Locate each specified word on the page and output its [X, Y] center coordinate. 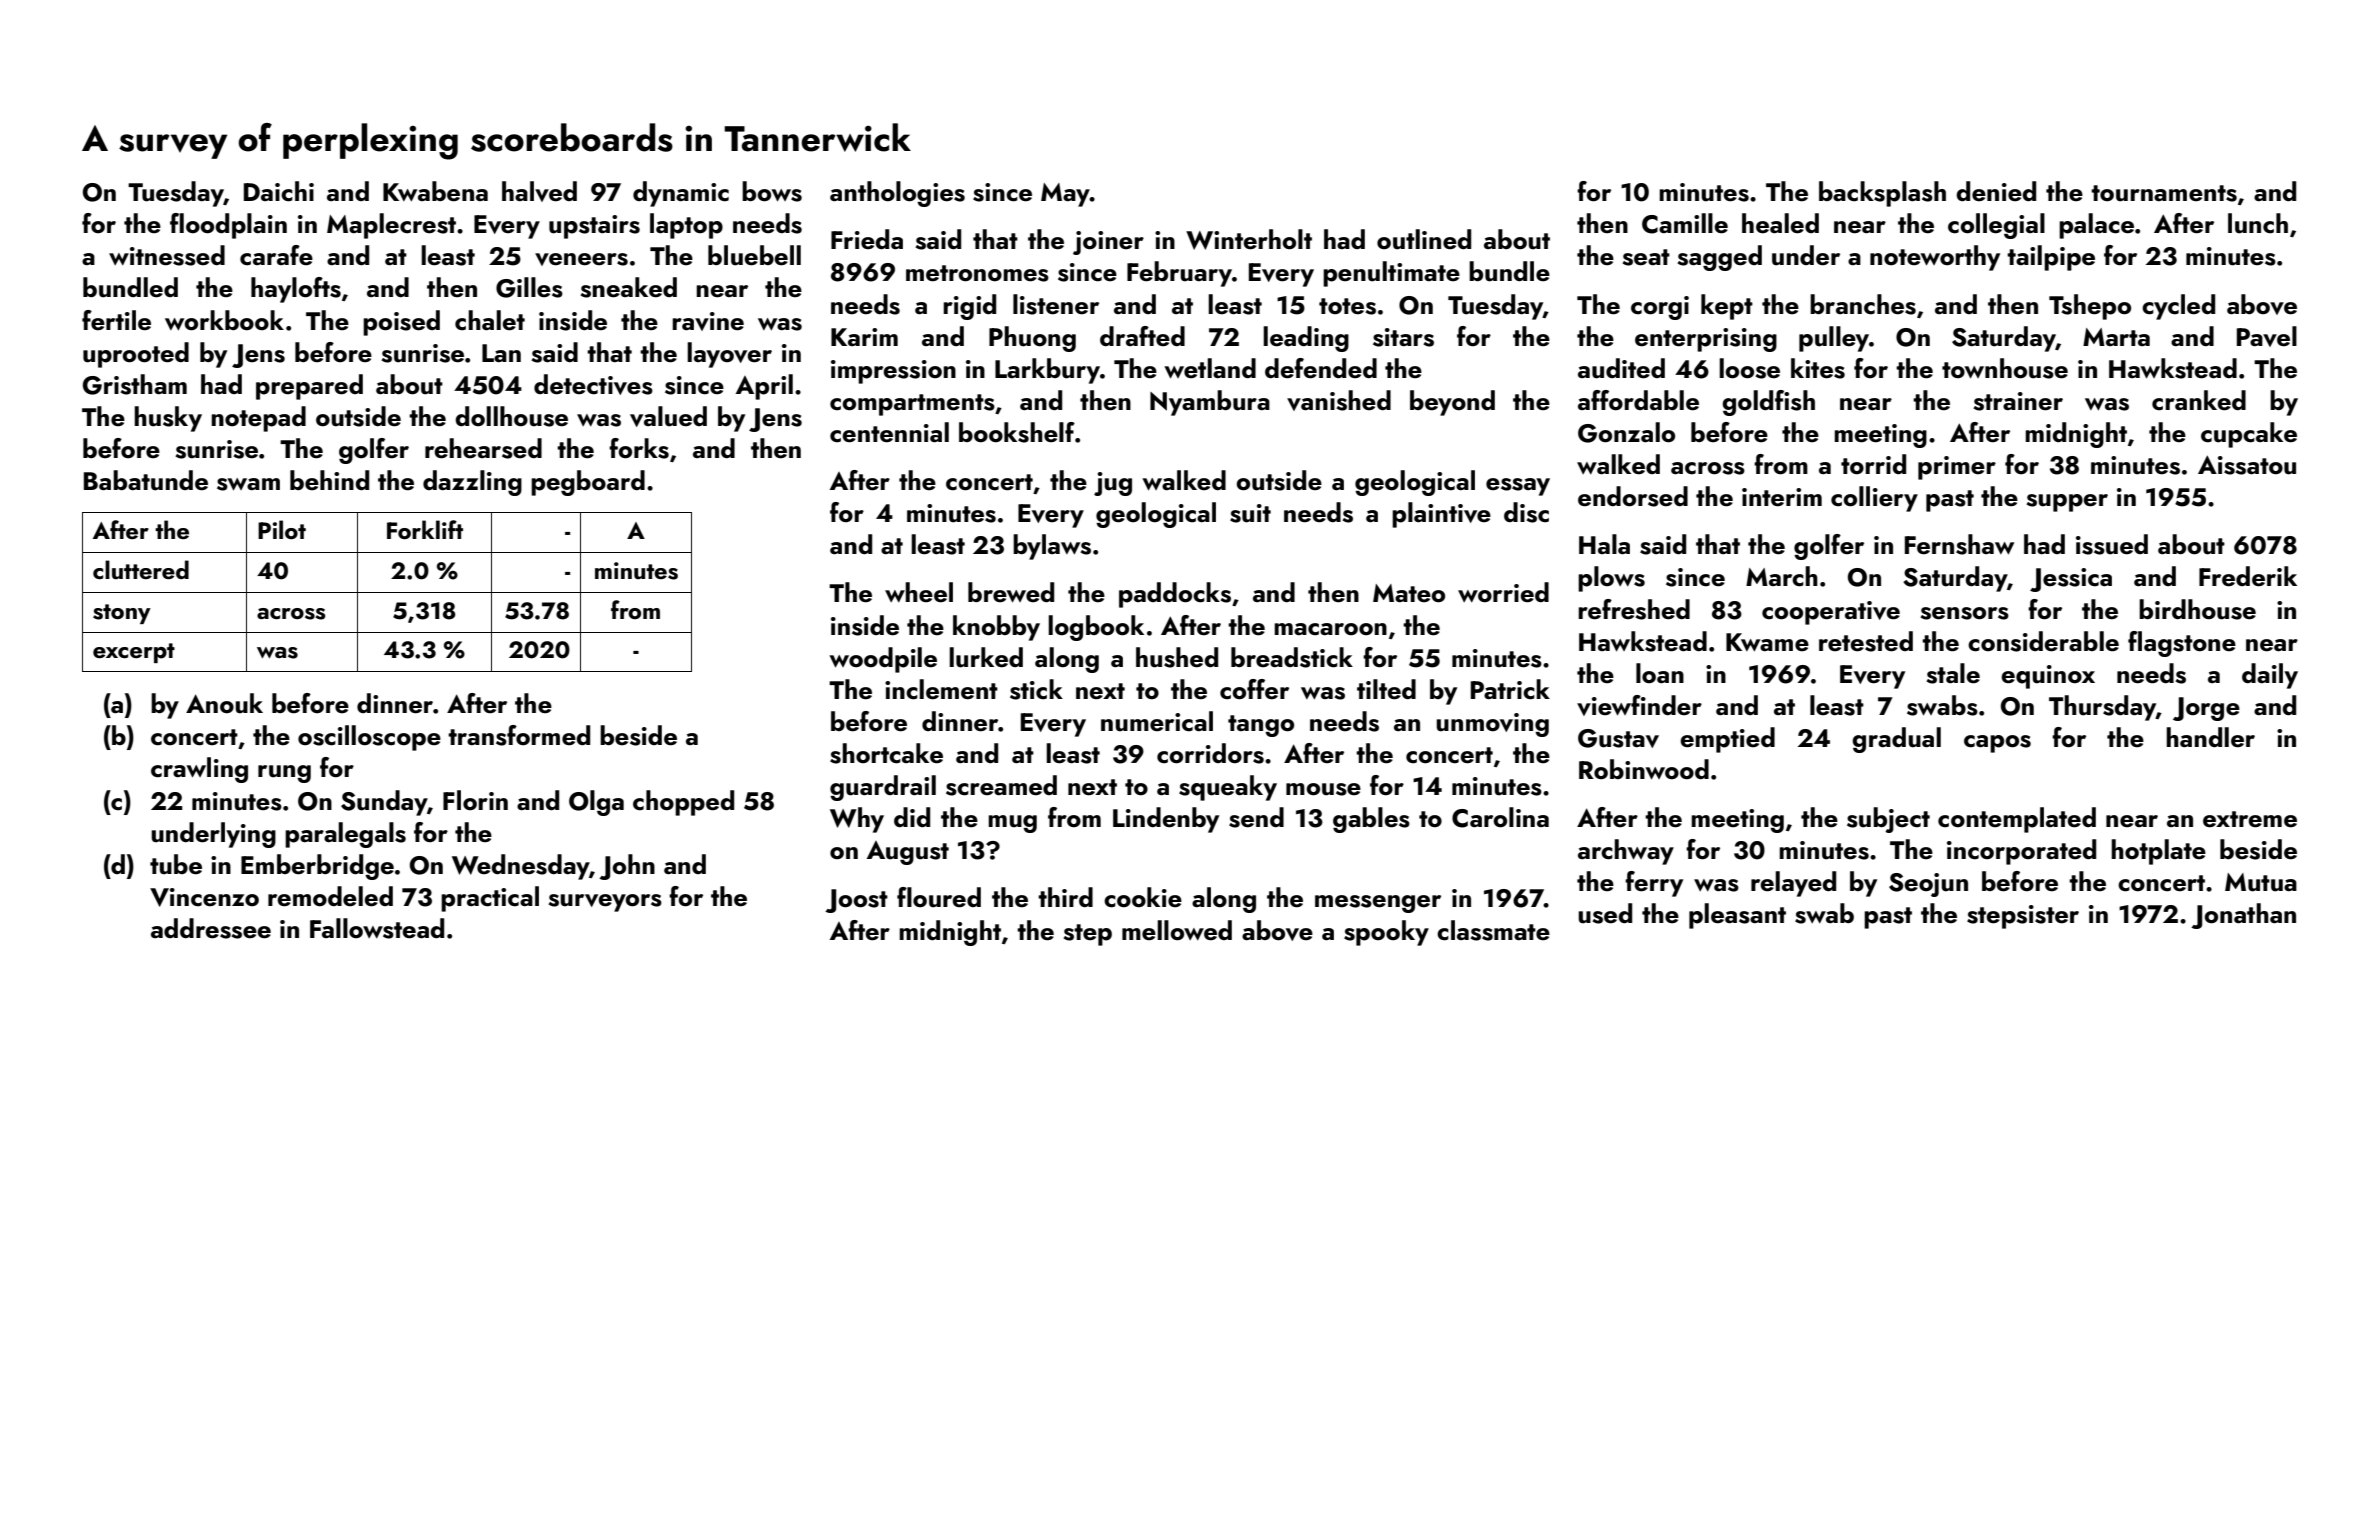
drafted [1142, 336]
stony [122, 614]
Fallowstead [377, 928]
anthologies [897, 194]
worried [1503, 592]
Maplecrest [391, 226]
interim [1782, 497]
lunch [2258, 223]
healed [1780, 223]
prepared [309, 387]
